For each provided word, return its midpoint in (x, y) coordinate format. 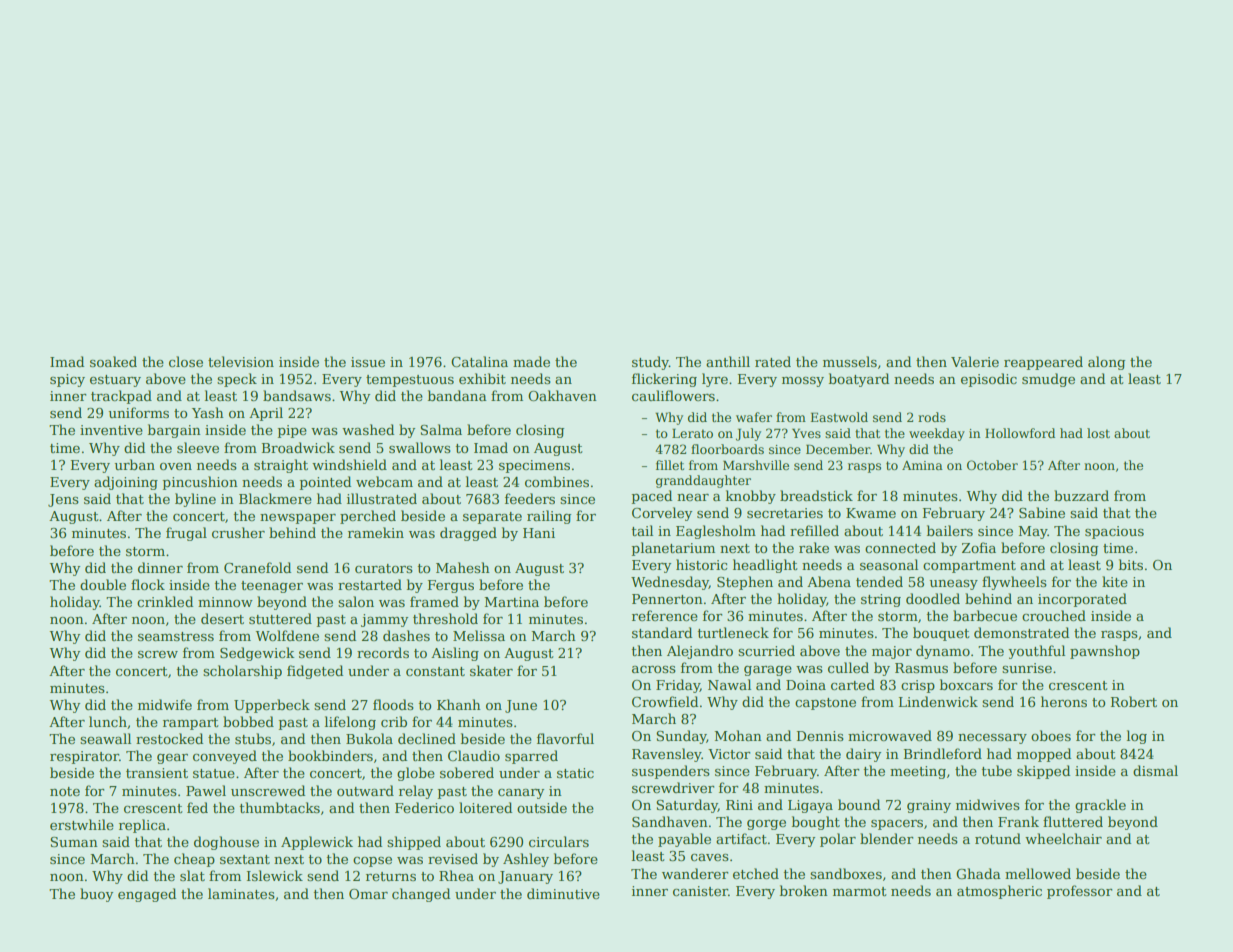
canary (521, 794)
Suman (74, 842)
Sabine (1042, 512)
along (1106, 363)
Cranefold (257, 567)
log (1137, 737)
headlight (765, 566)
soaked (113, 361)
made (531, 361)
